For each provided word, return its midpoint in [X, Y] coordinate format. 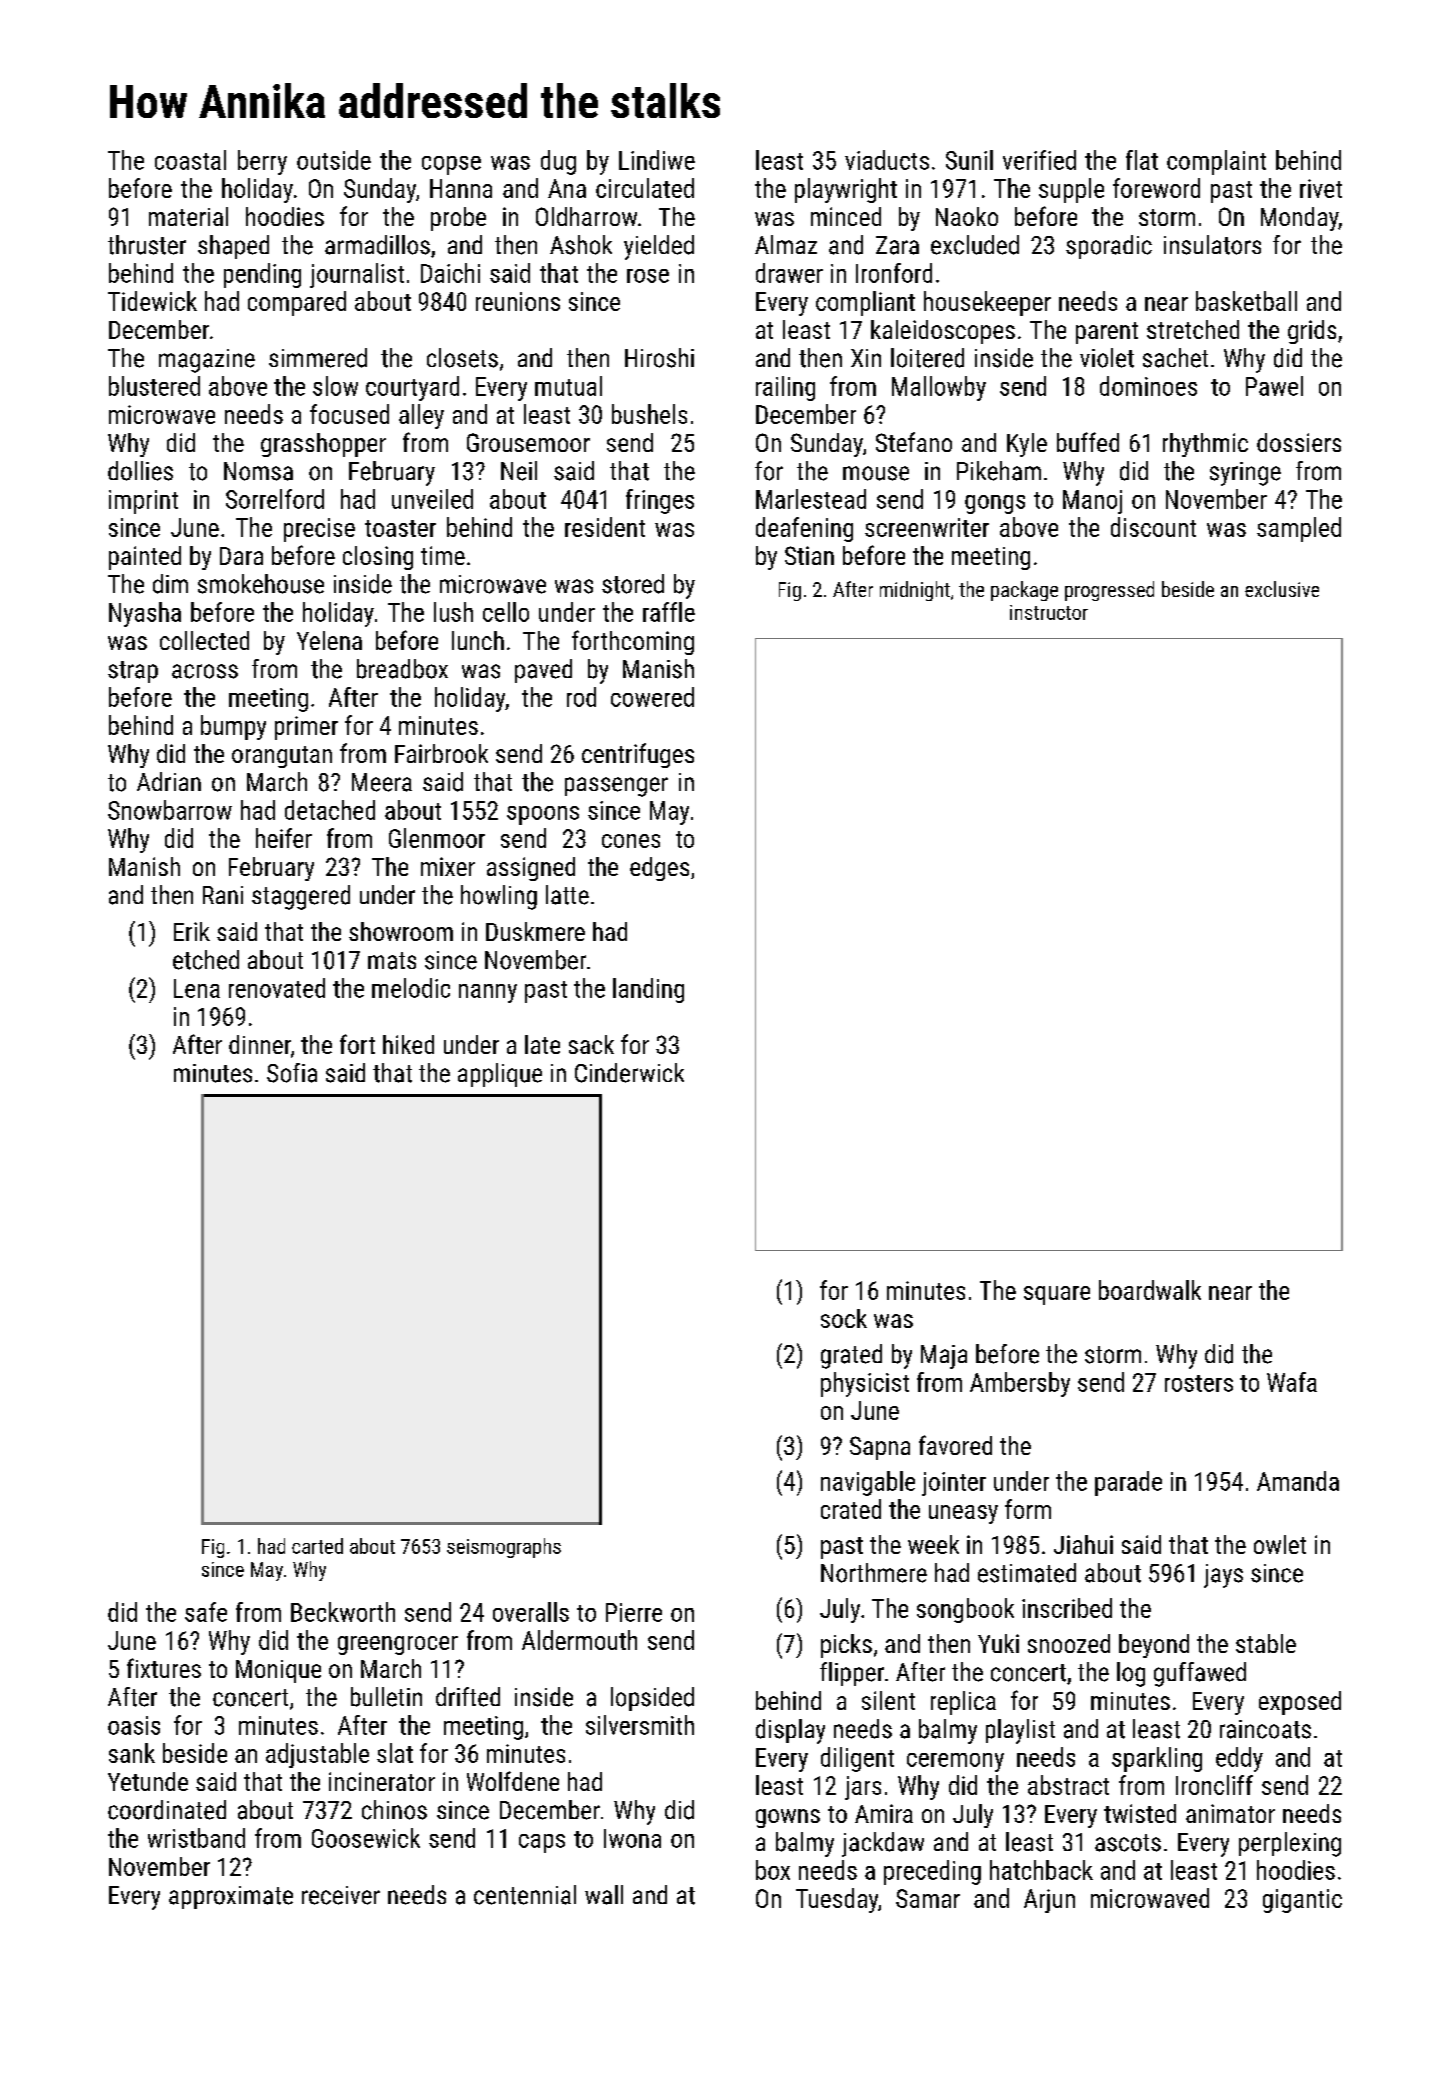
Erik [192, 931]
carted [317, 1546]
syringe [1245, 474]
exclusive [1282, 589]
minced [846, 216]
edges [659, 869]
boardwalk [1150, 1290]
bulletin [386, 1697]
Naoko [967, 216]
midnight [915, 591]
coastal [190, 160]
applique [500, 1075]
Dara [241, 556]
